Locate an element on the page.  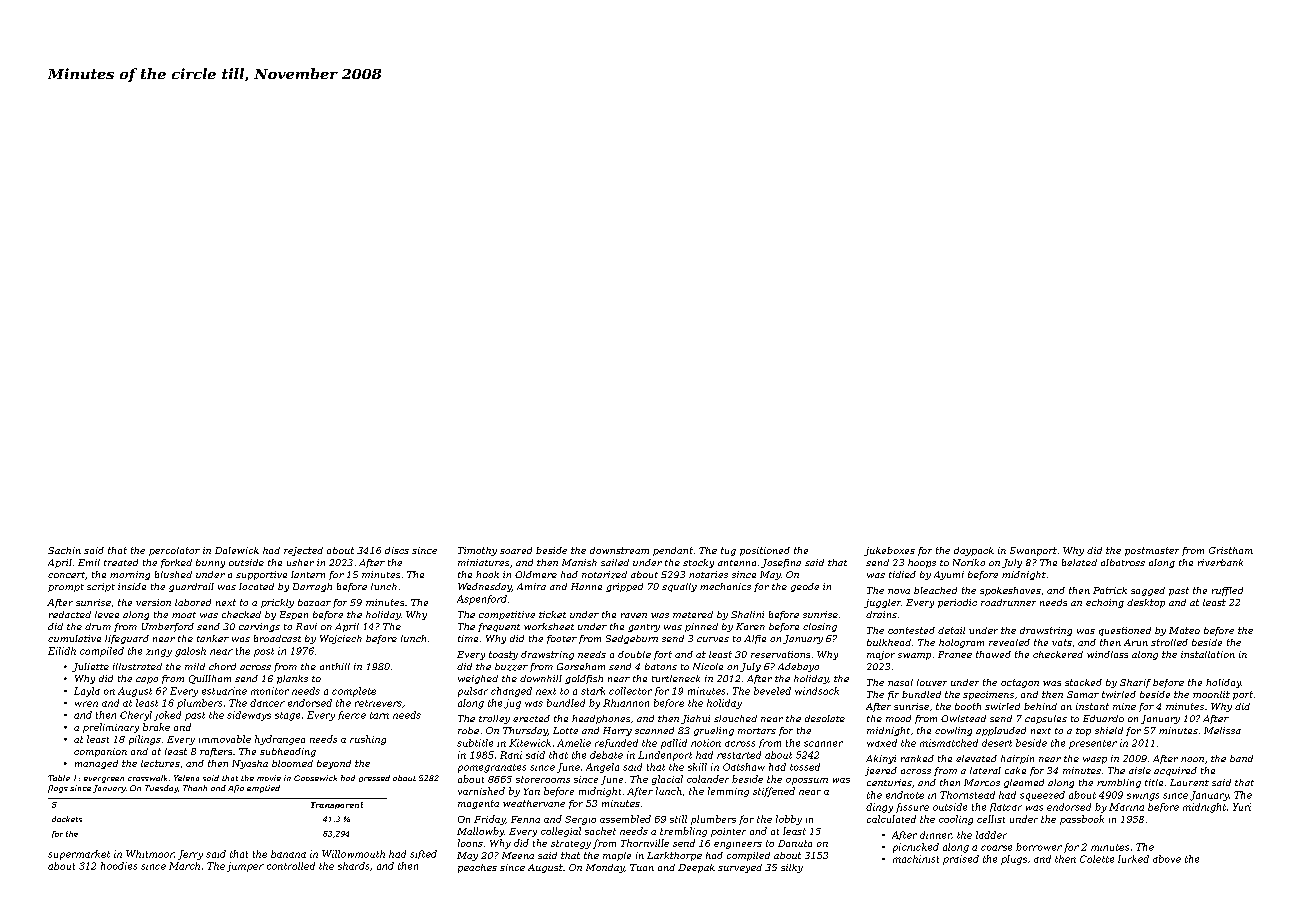
Willowmouth is located at coordinates (353, 854).
